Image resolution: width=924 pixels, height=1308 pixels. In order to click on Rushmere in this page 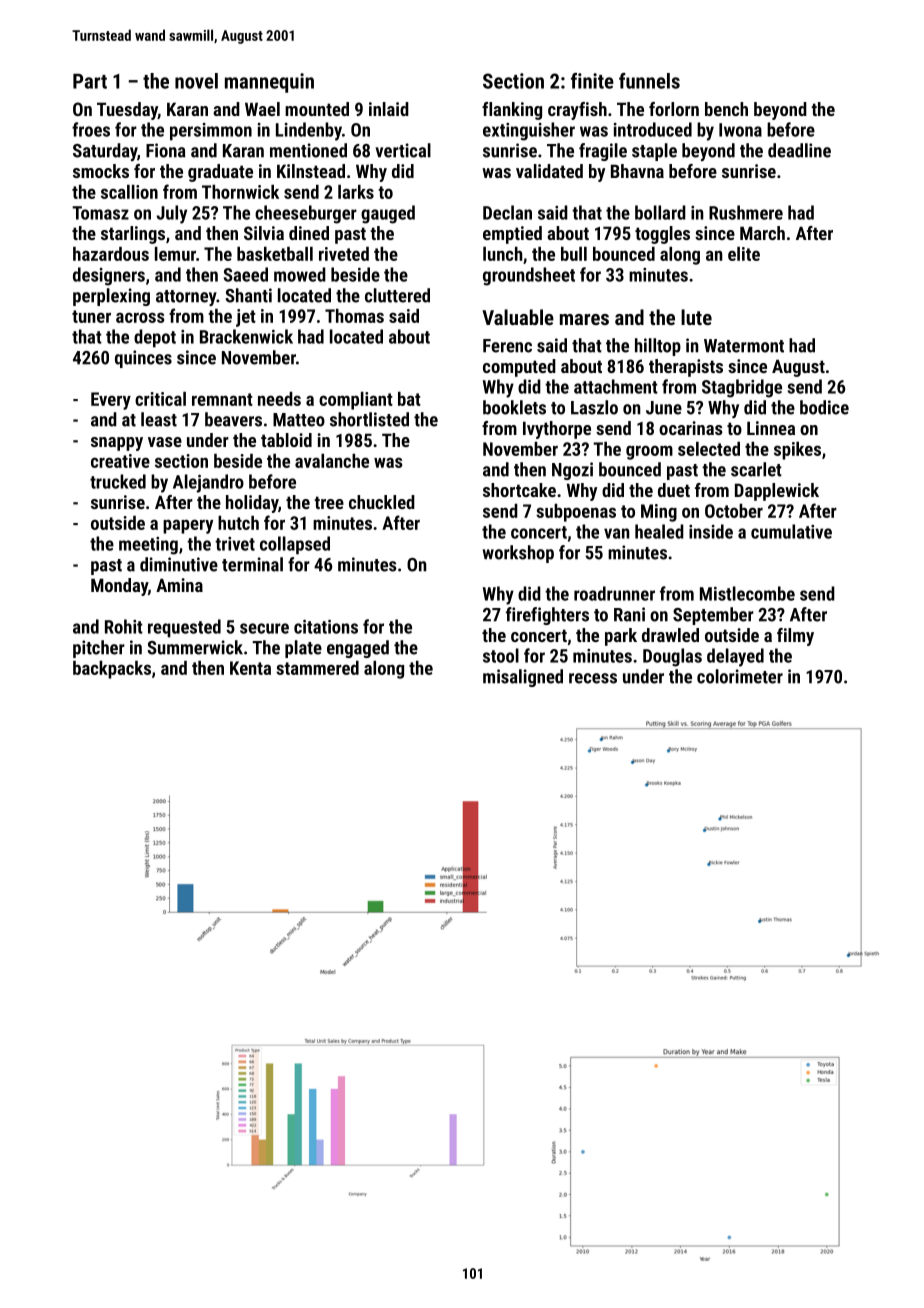, I will do `click(746, 212)`.
